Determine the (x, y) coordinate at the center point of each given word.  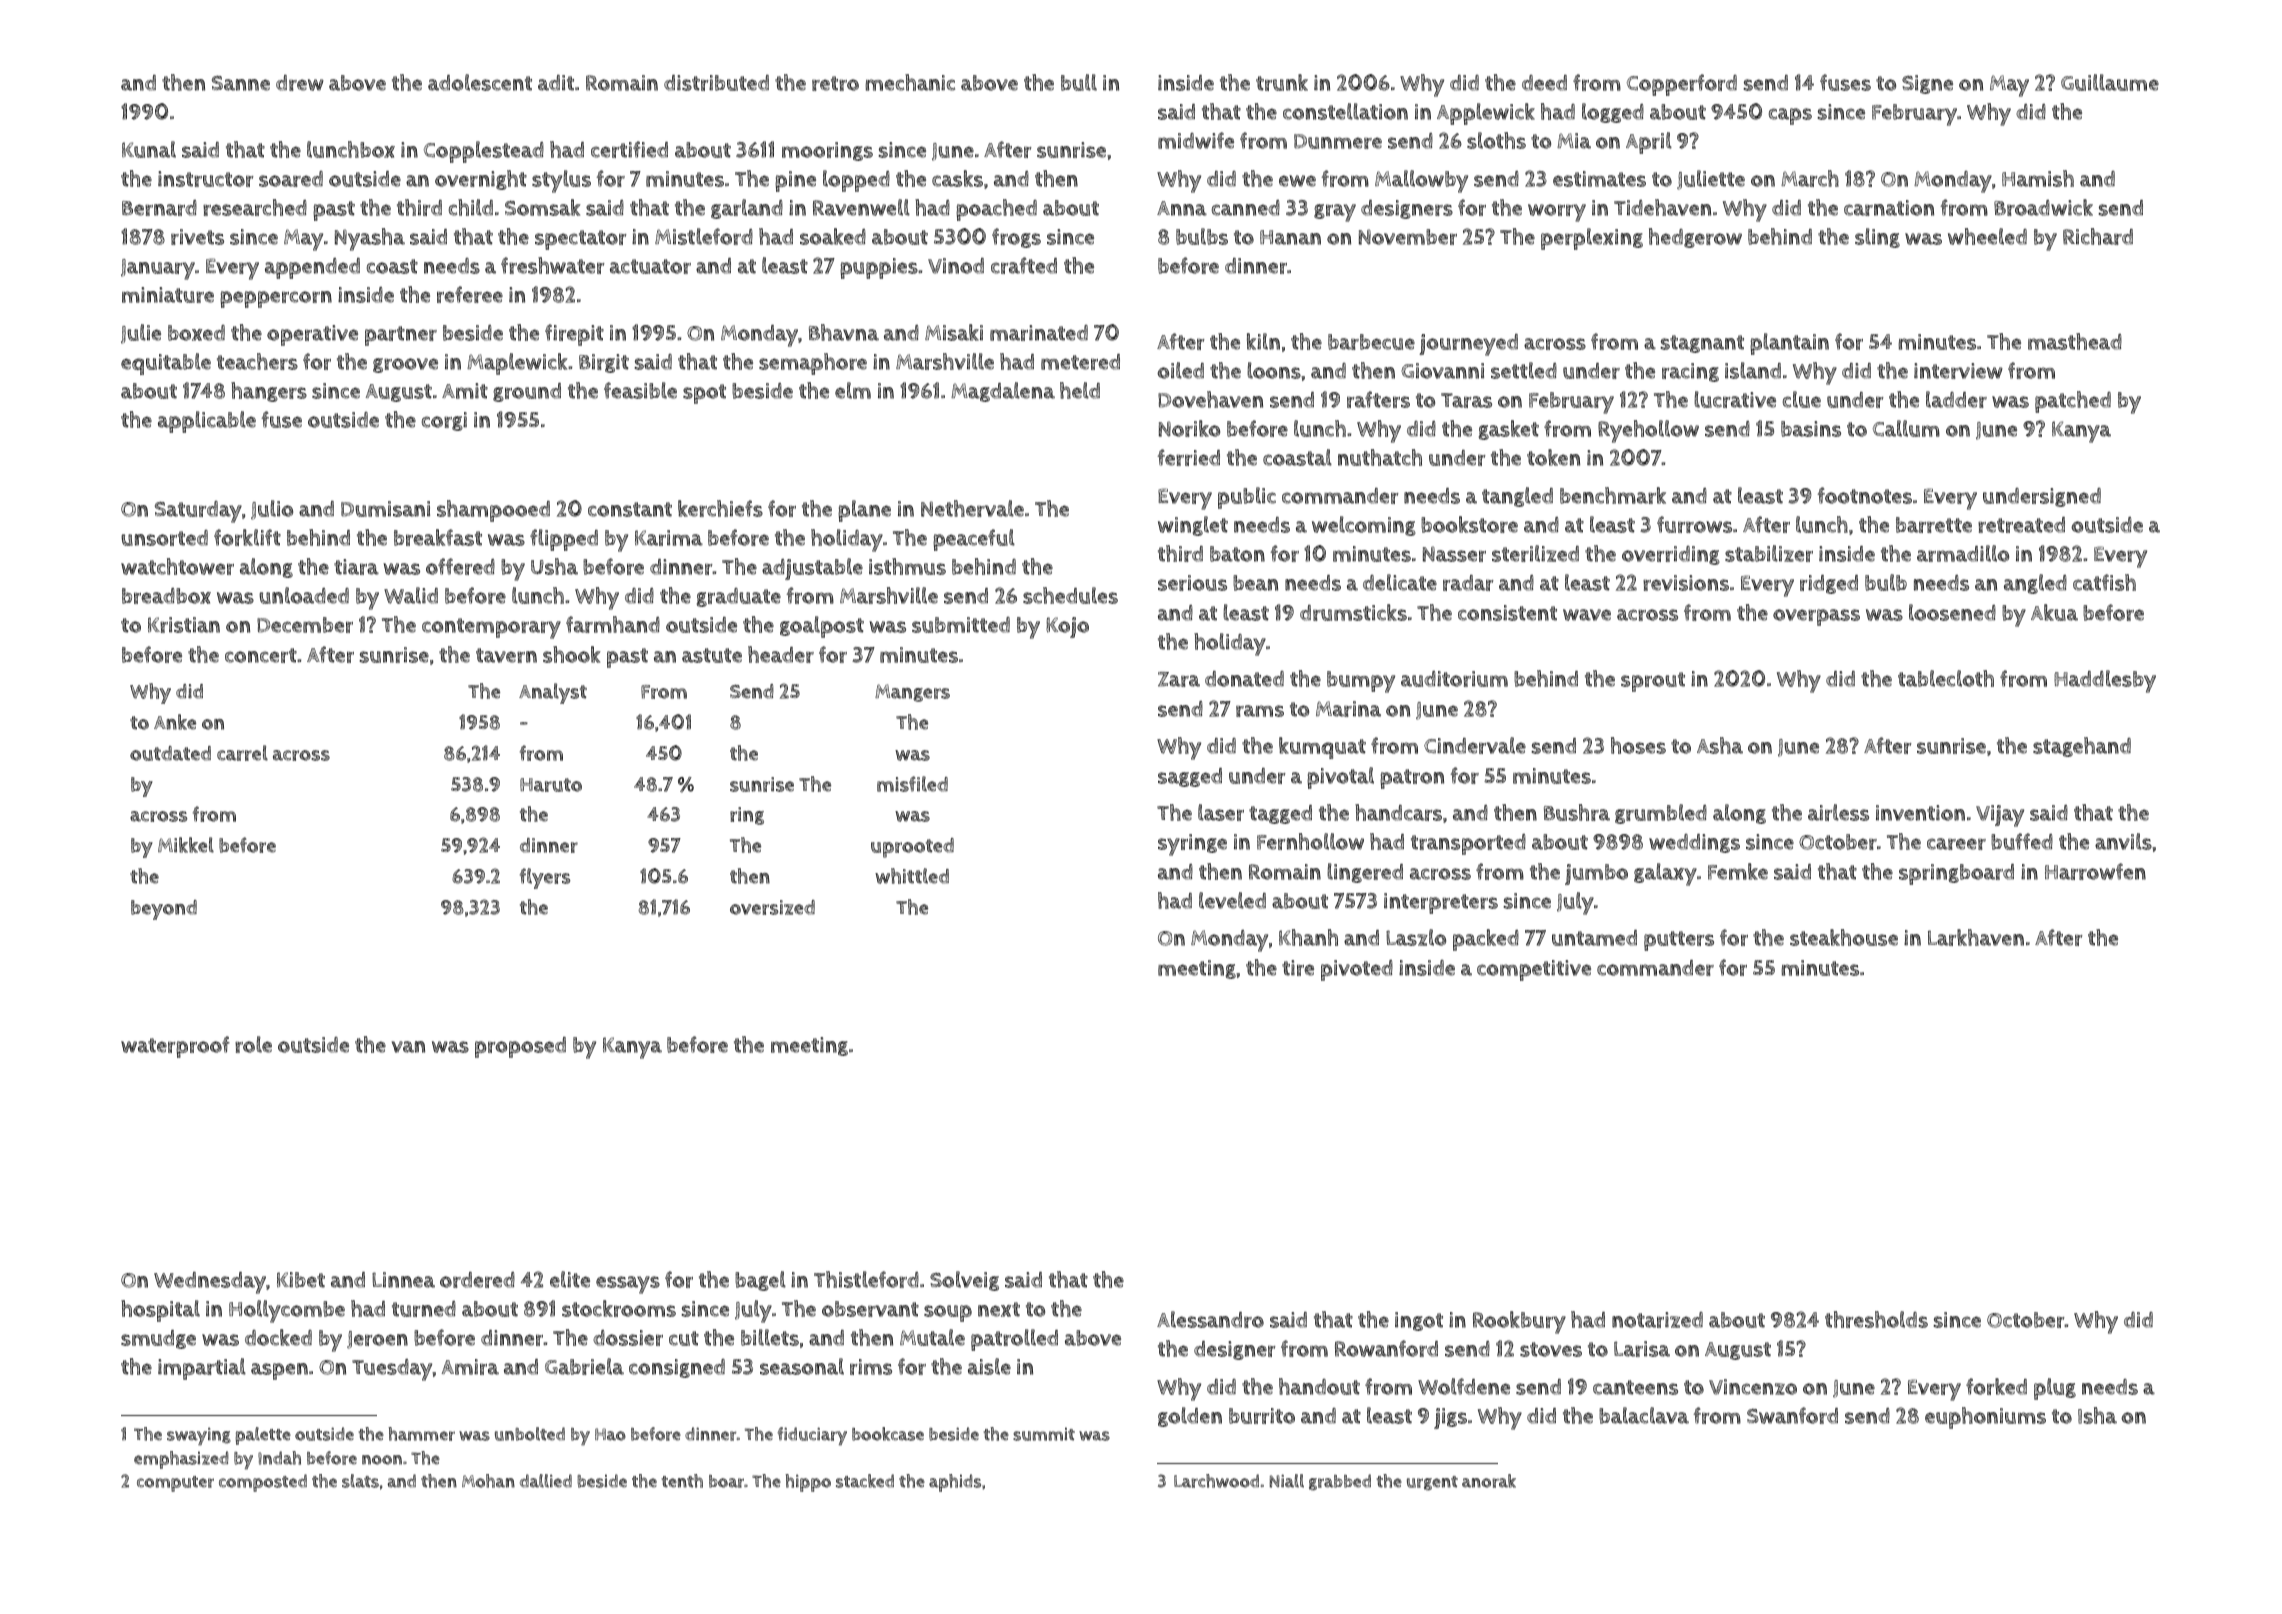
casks (957, 178)
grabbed (1340, 1482)
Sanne (241, 83)
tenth (682, 1481)
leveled (1232, 900)
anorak (1489, 1481)
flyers (545, 878)
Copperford (1682, 85)
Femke (1738, 871)
